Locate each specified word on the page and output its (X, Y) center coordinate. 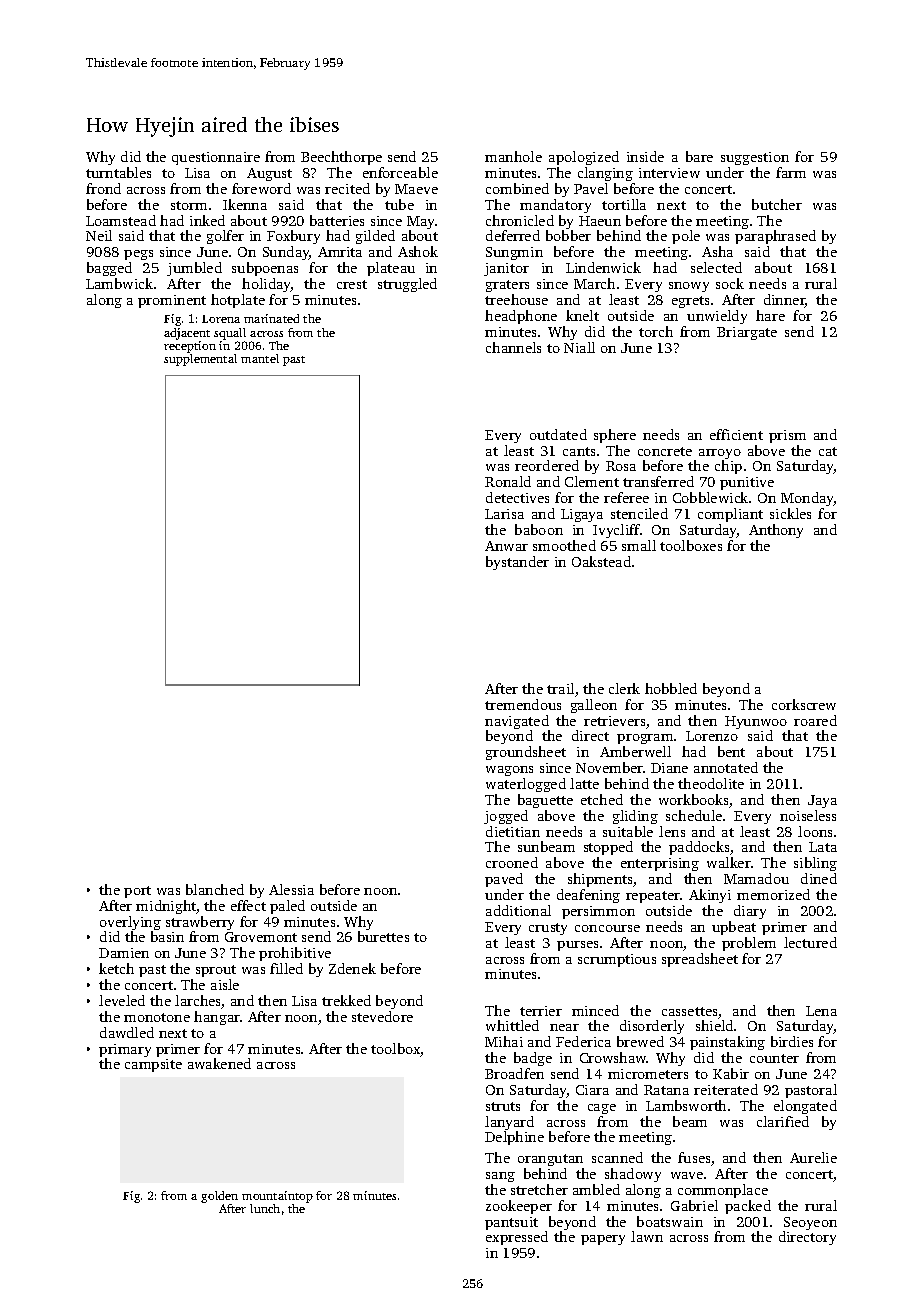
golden (219, 1197)
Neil (99, 235)
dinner (785, 301)
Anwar (506, 546)
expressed (517, 1238)
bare (699, 156)
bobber (568, 235)
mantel (260, 358)
